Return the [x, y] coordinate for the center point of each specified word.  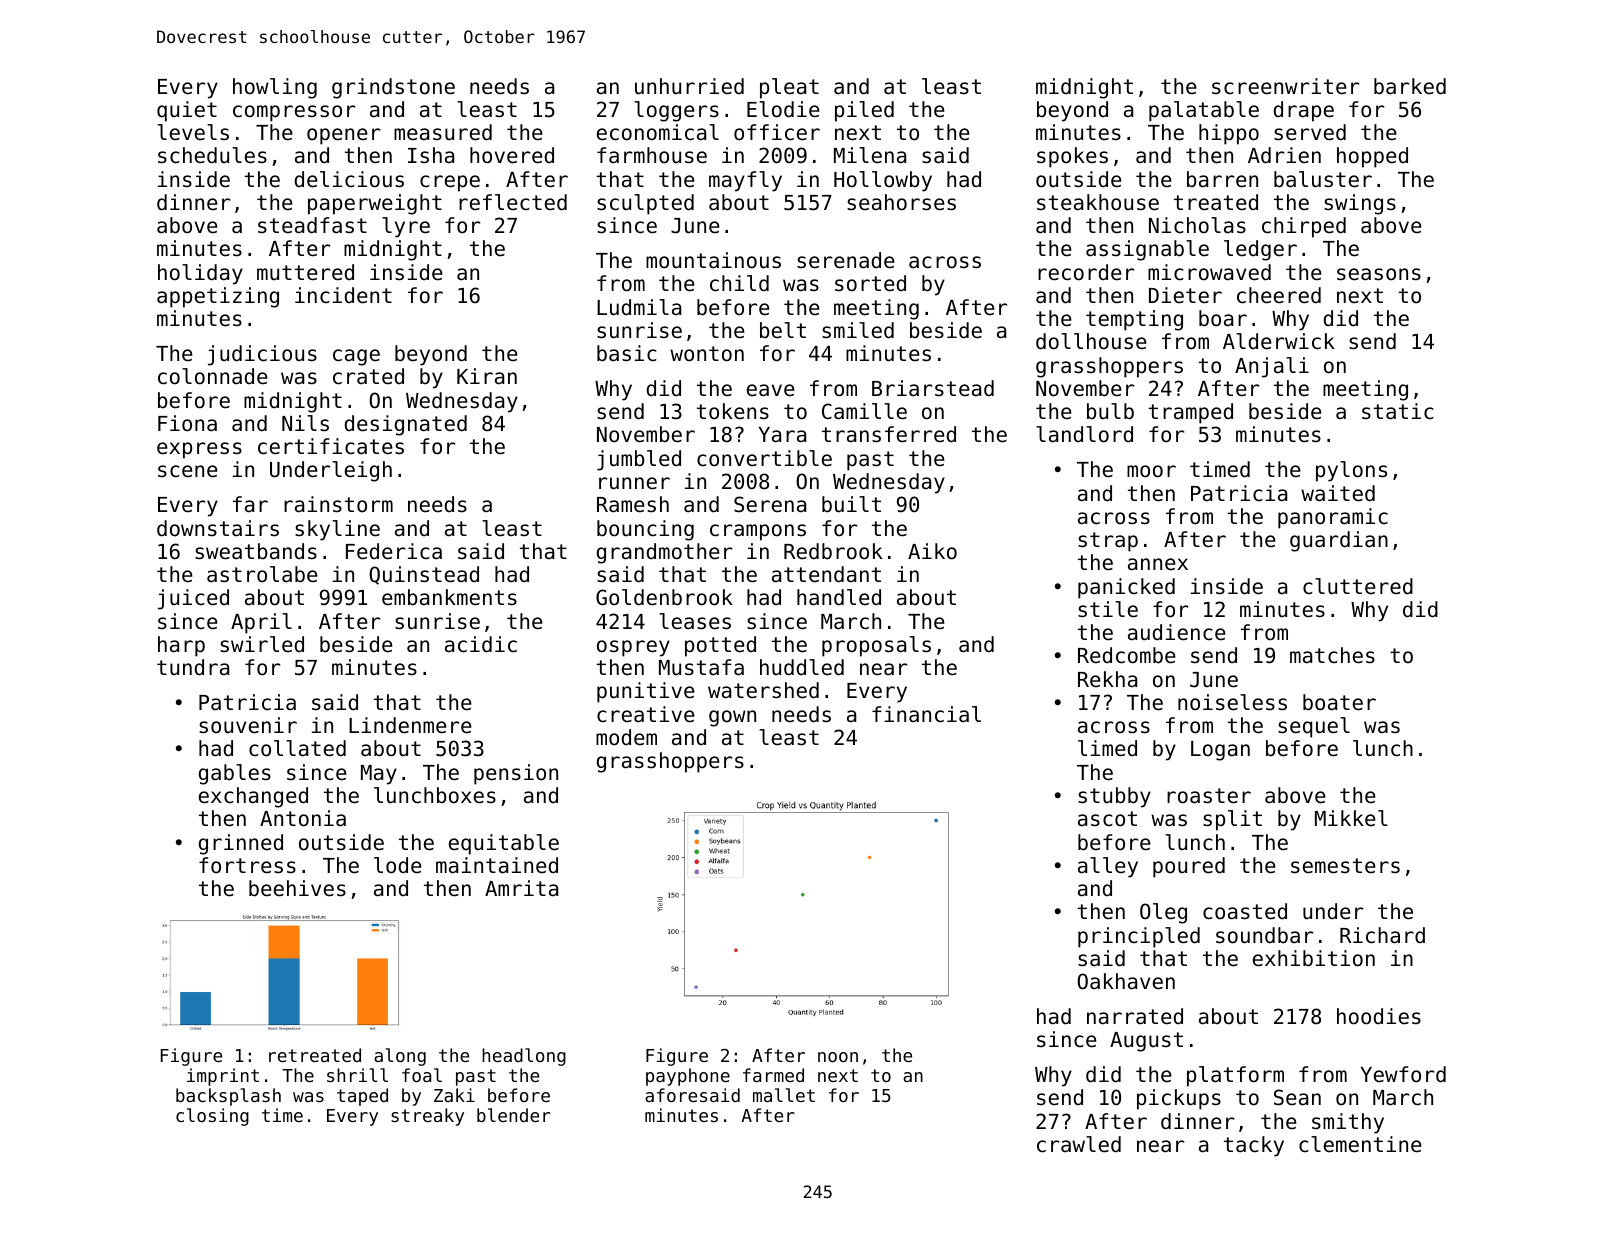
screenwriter [1285, 86]
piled [864, 111]
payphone [688, 1077]
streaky [427, 1117]
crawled [1079, 1144]
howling [275, 88]
